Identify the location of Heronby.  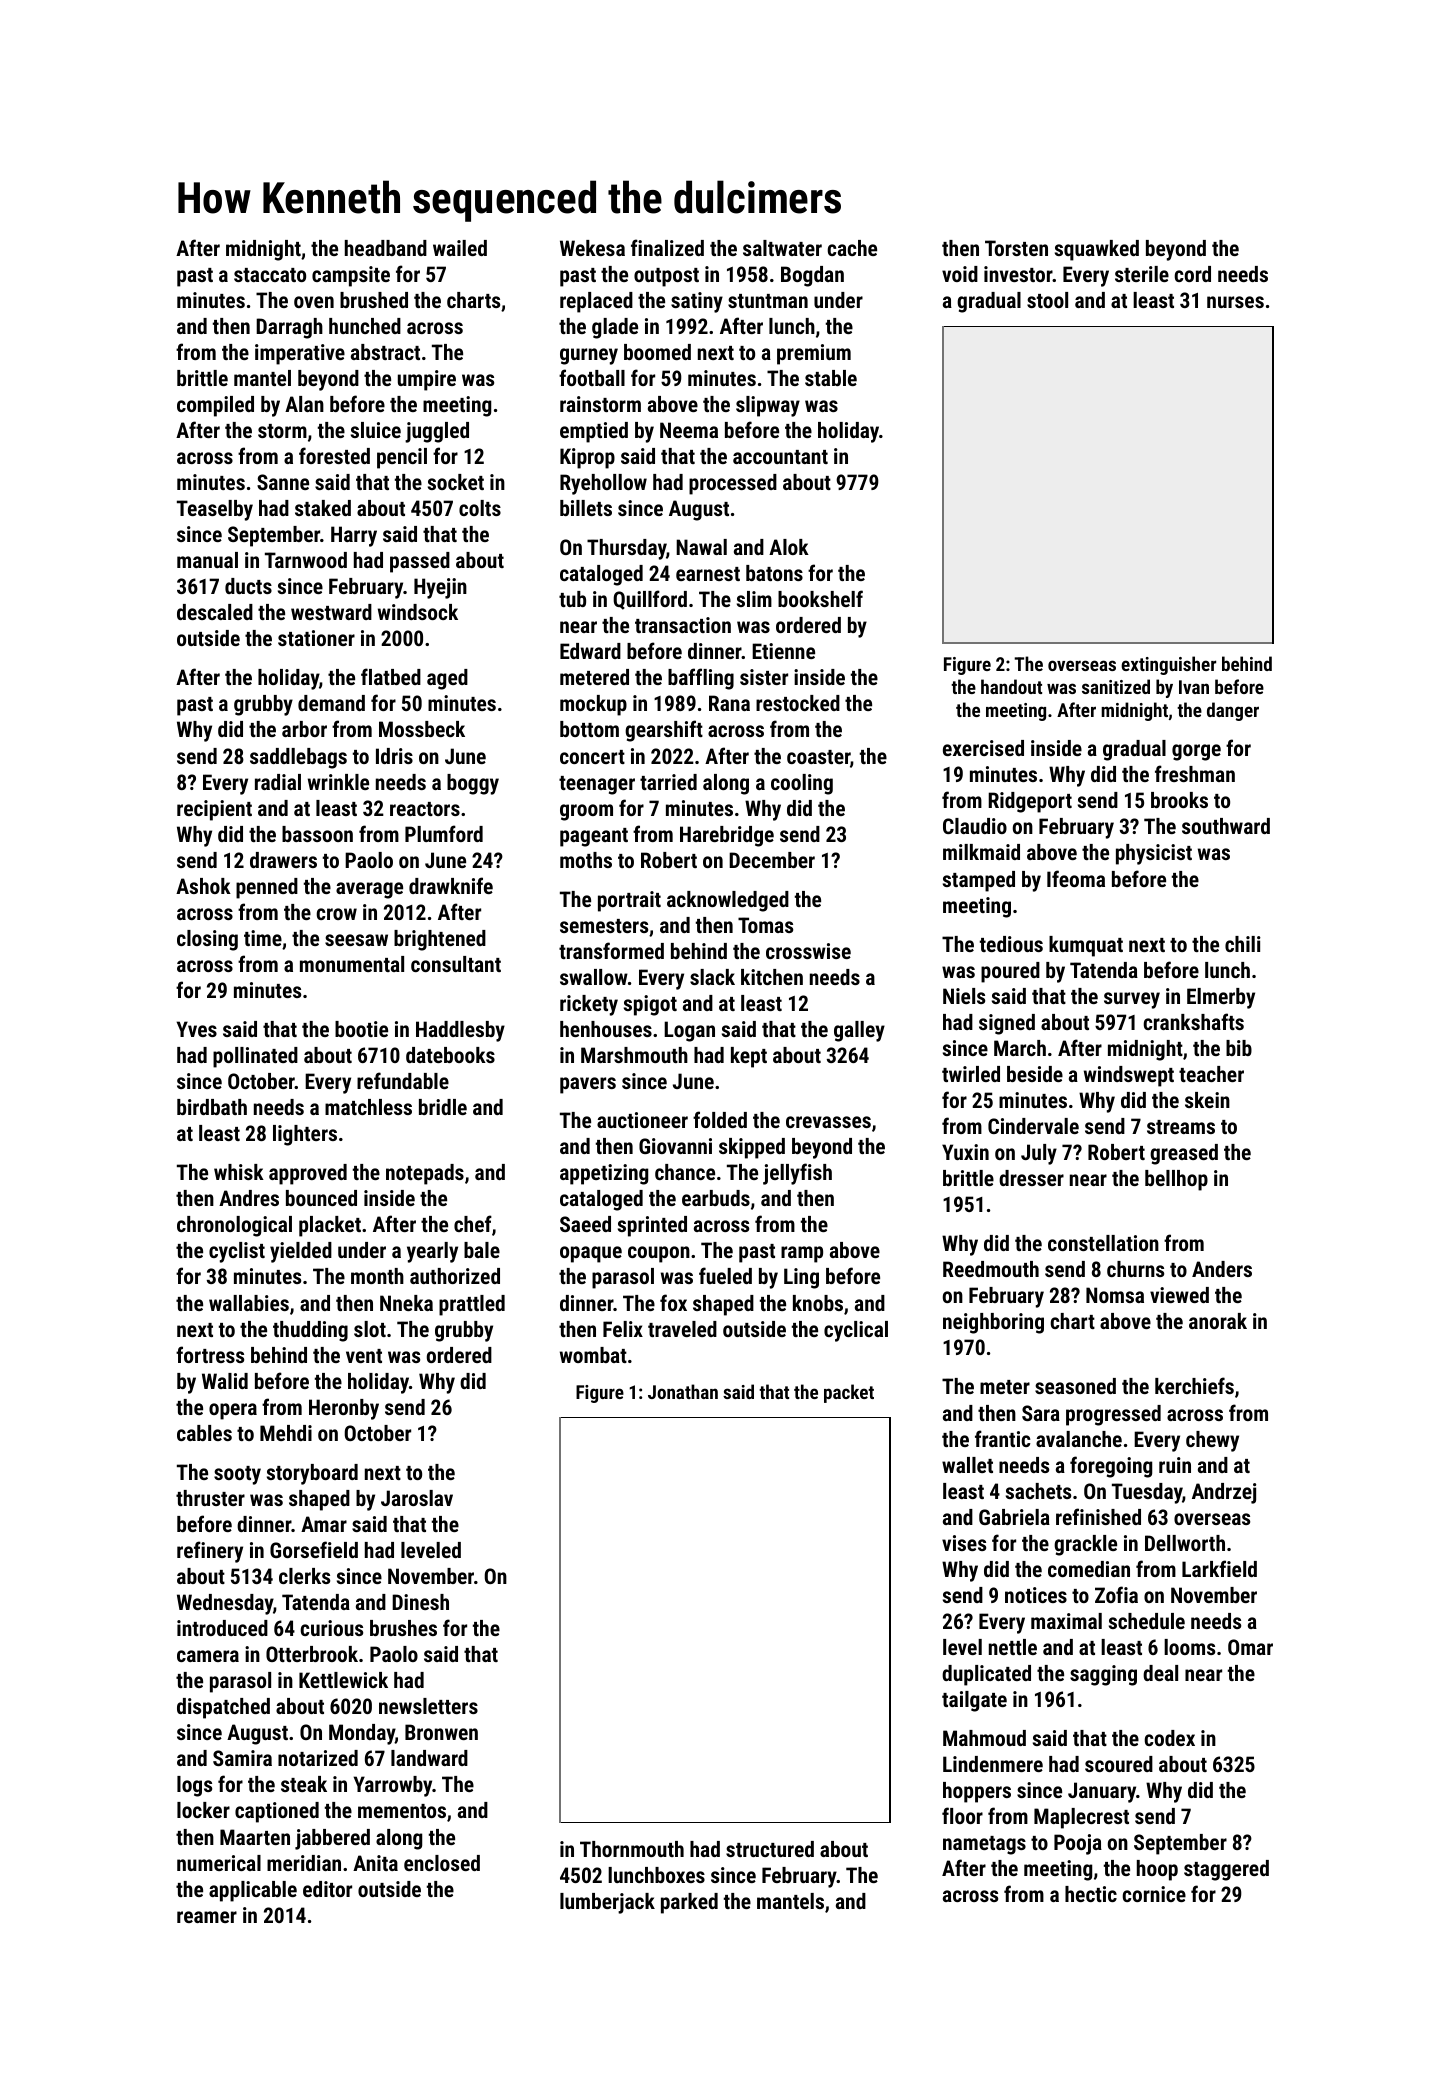
(344, 1409).
